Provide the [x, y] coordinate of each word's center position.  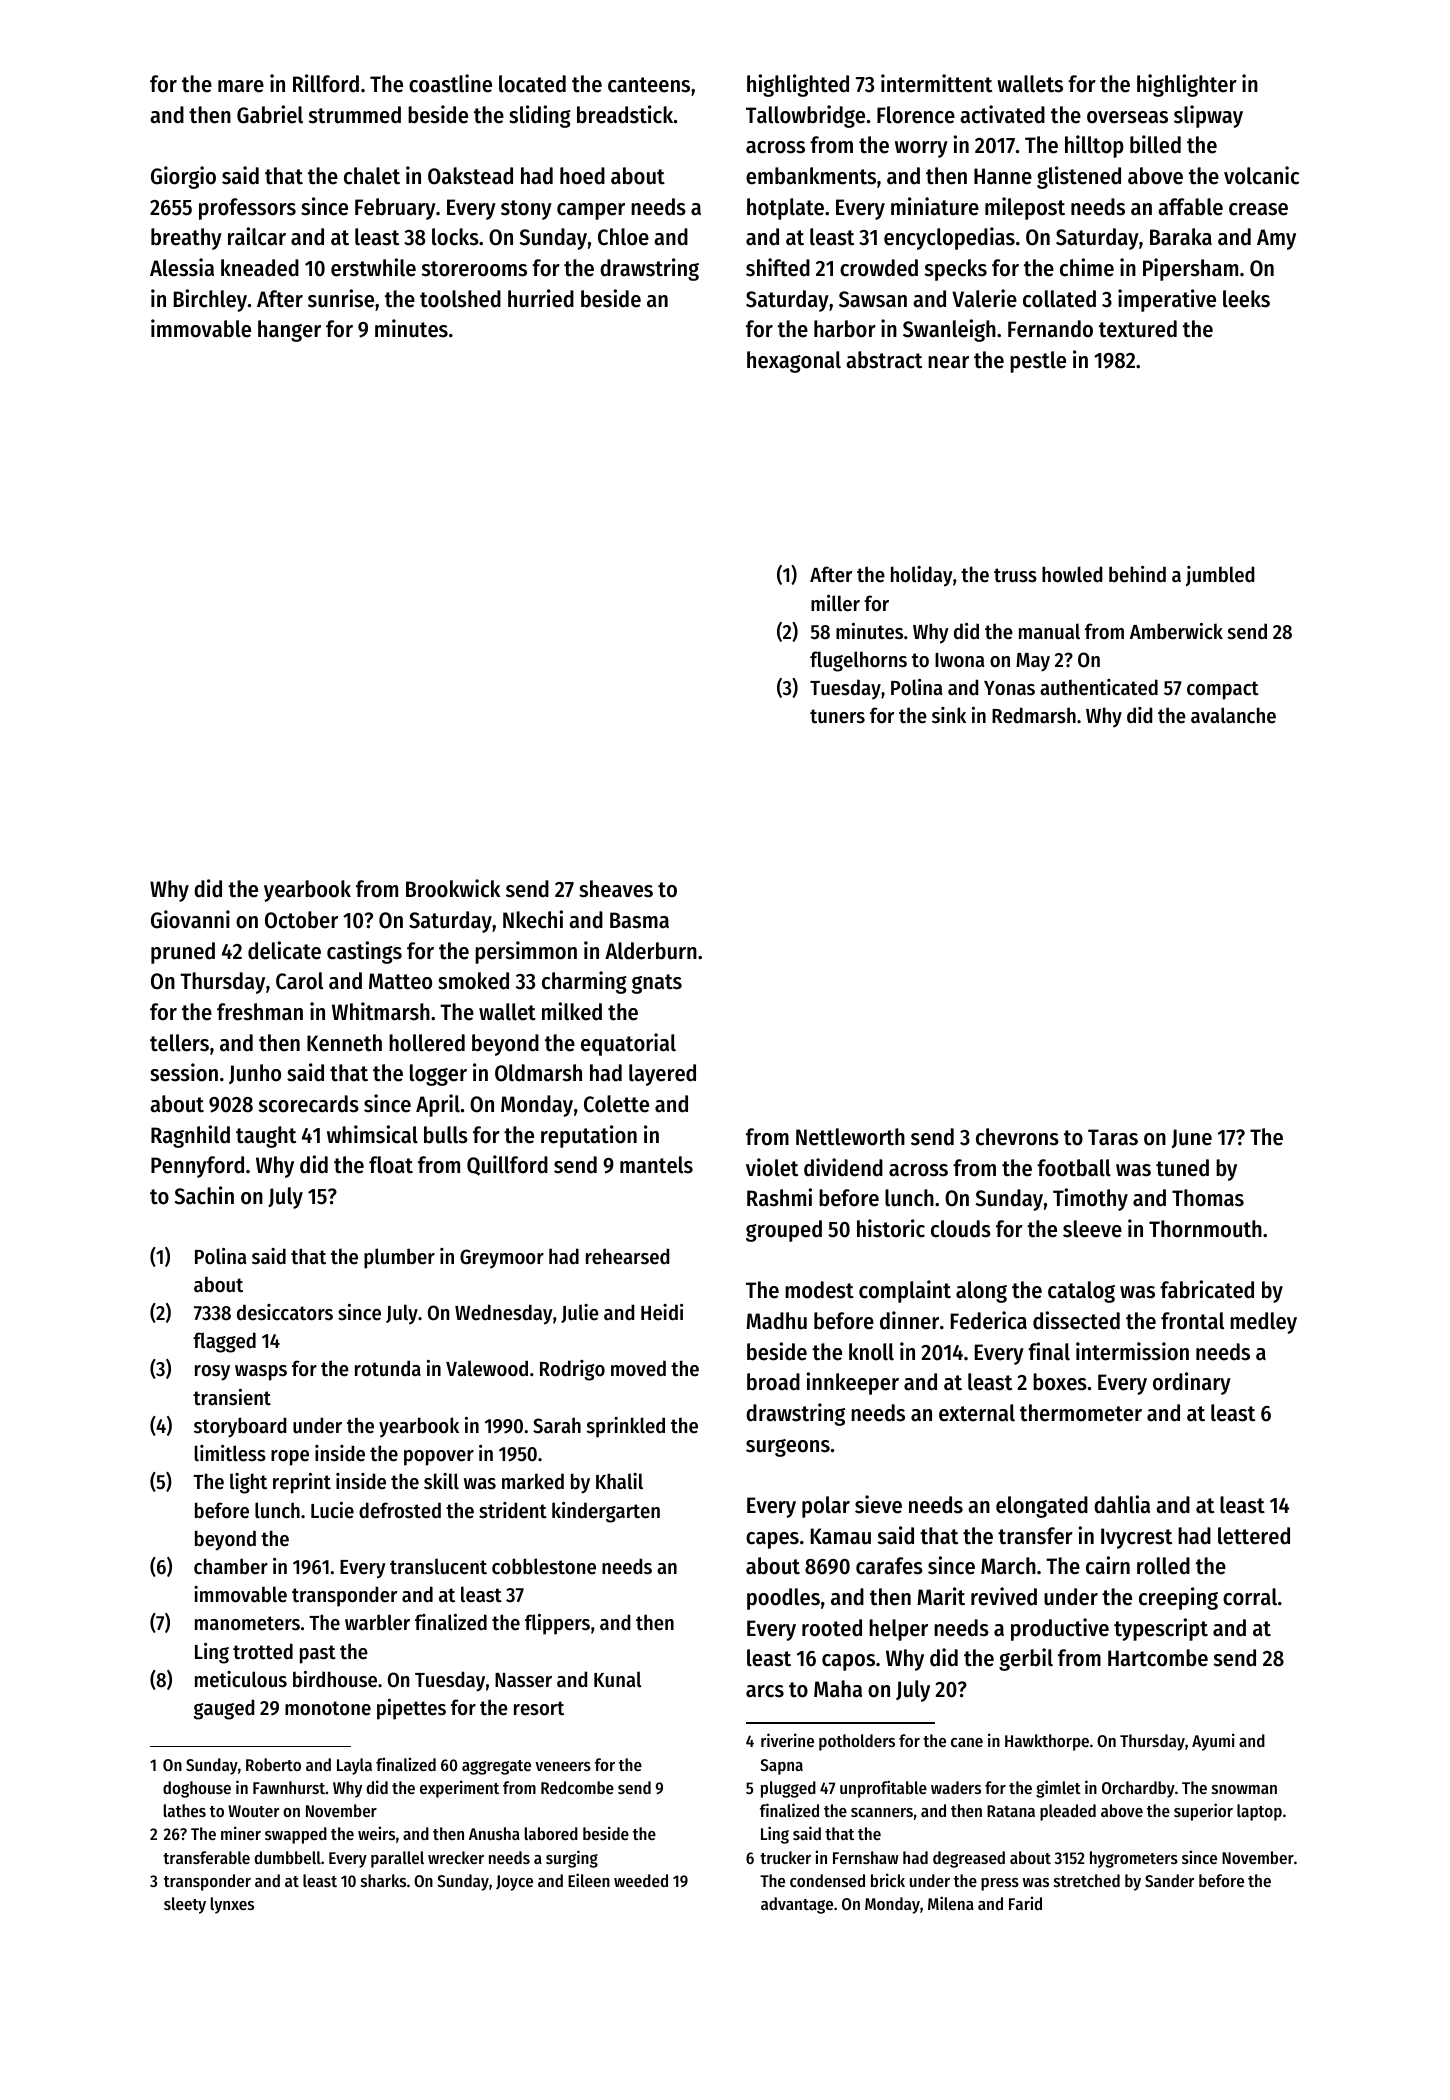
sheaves [616, 889]
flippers [557, 1624]
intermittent [936, 83]
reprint [302, 1483]
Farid [1025, 1903]
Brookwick [453, 888]
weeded [641, 1880]
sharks [383, 1880]
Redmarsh [1034, 715]
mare [241, 86]
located [532, 84]
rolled [1163, 1566]
